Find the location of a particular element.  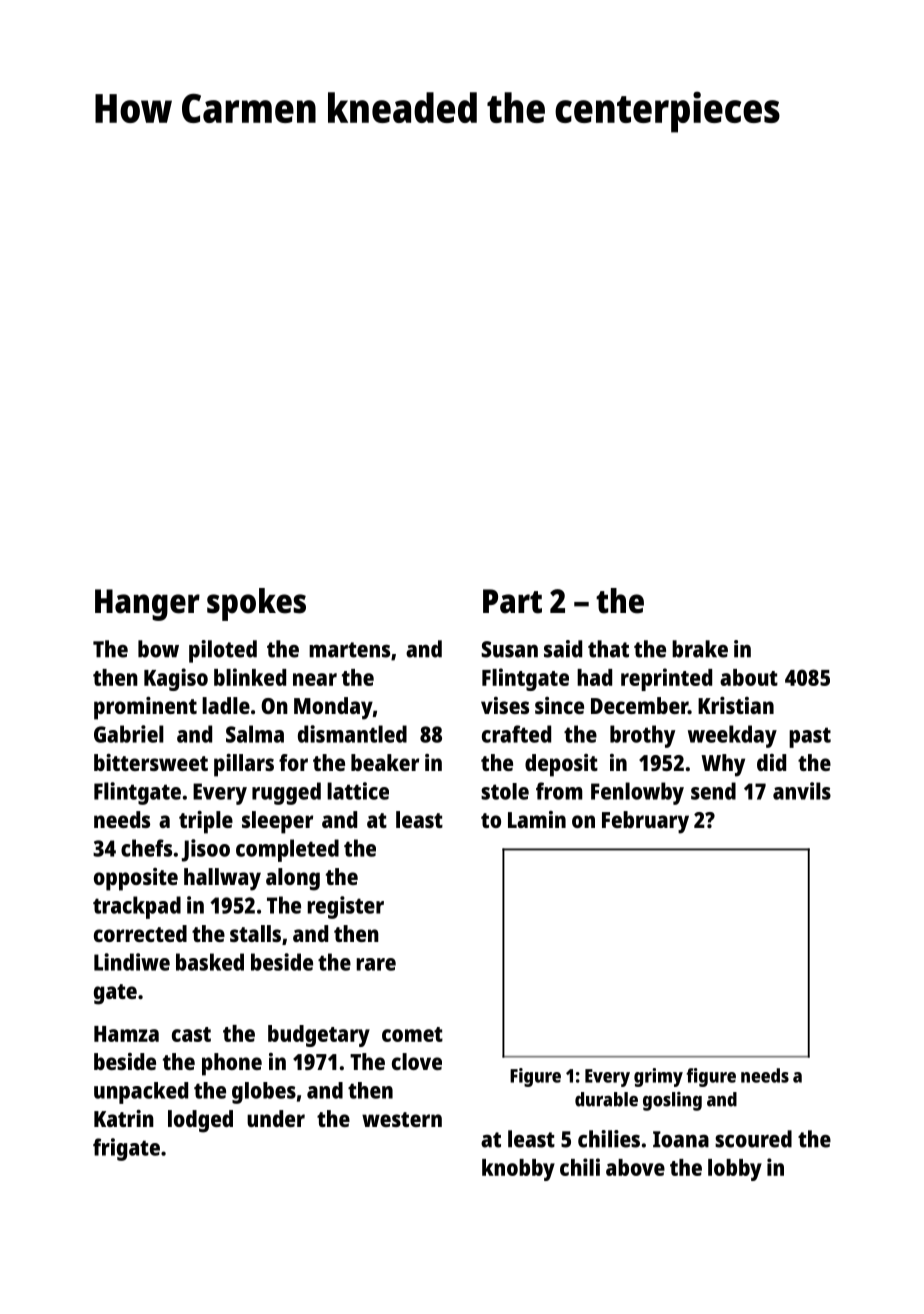

bow is located at coordinates (158, 649).
